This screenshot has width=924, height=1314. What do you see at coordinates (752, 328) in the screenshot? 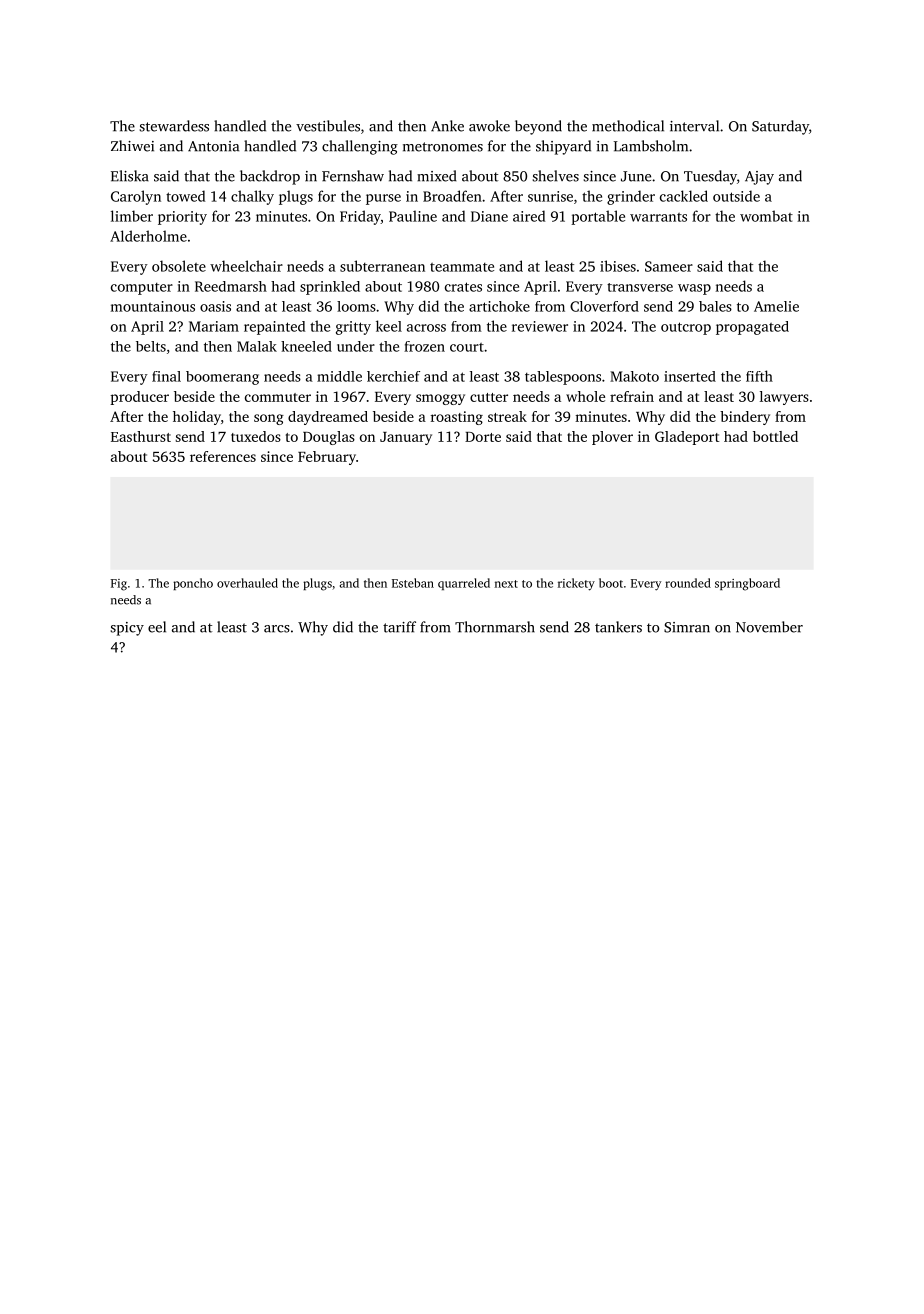
I see `propagated` at bounding box center [752, 328].
